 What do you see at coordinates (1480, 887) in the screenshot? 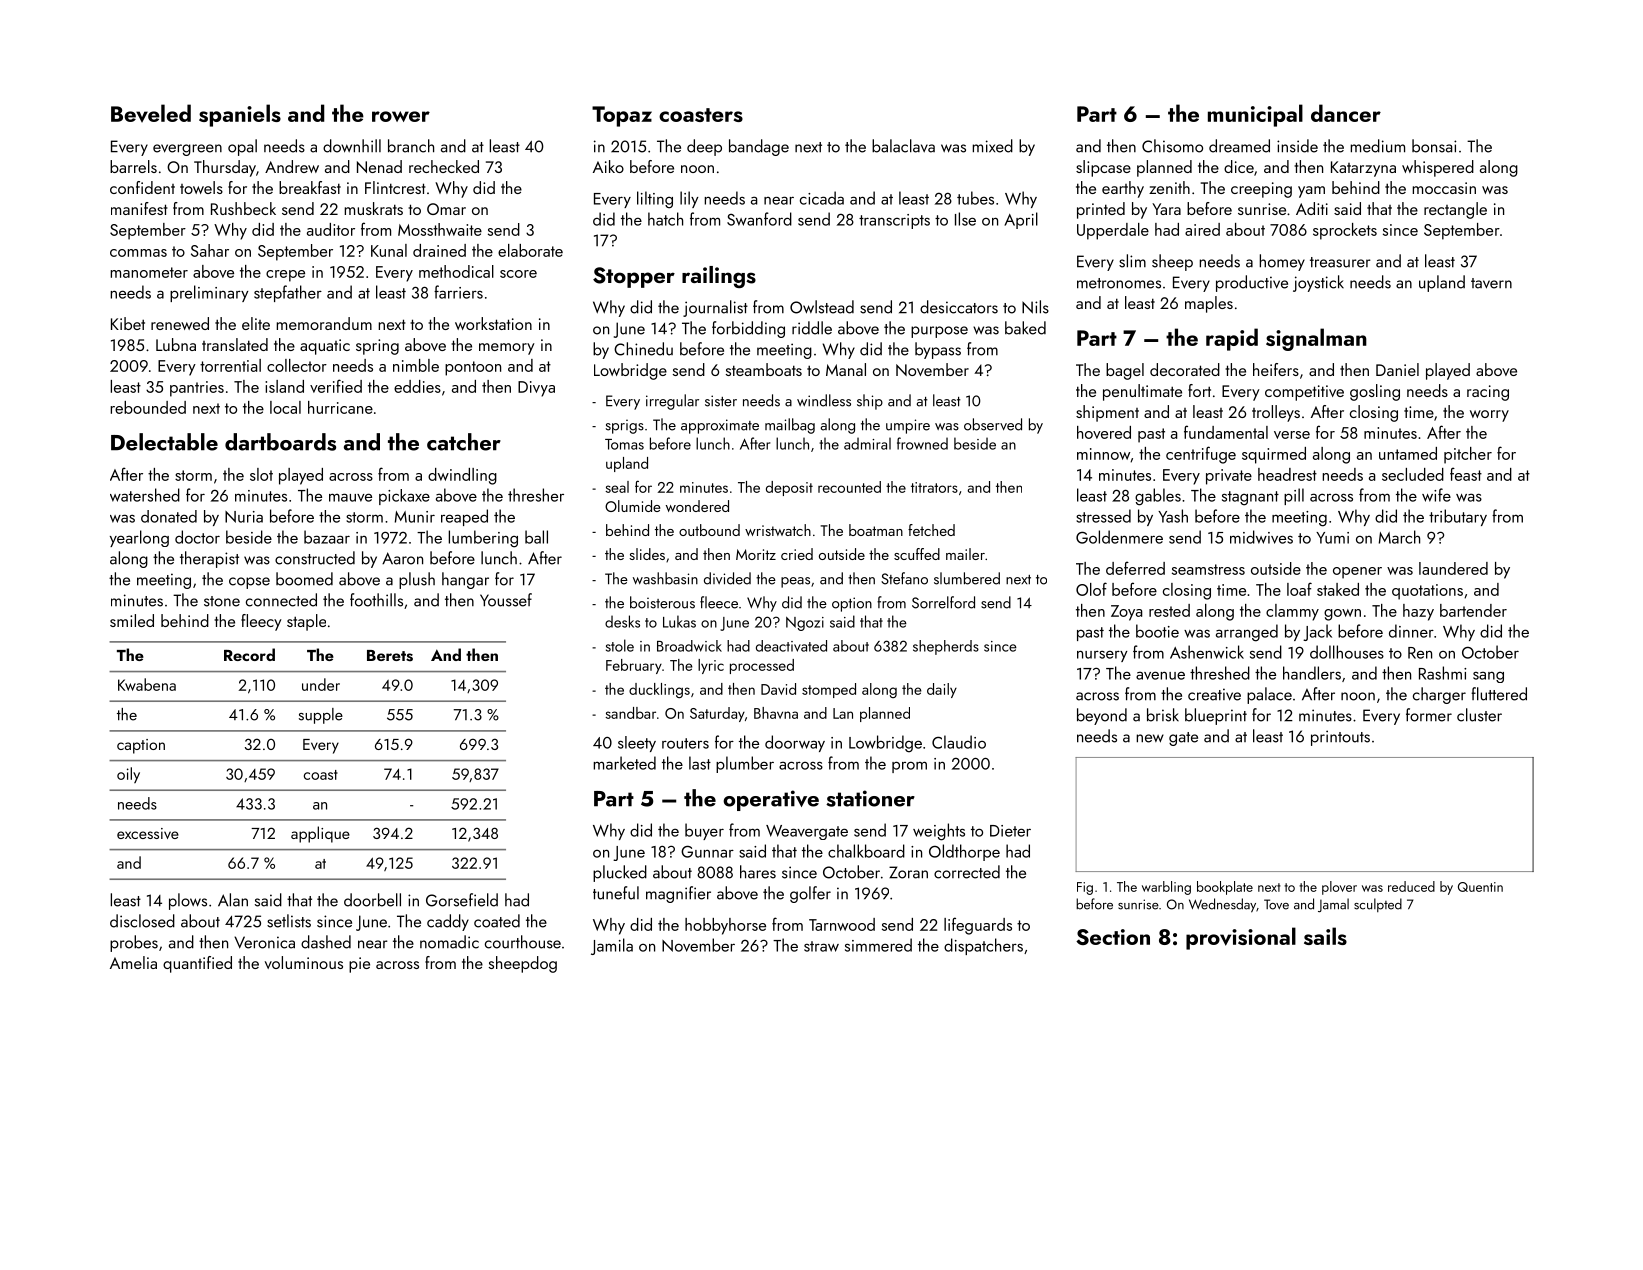
I see `Quentin` at bounding box center [1480, 887].
